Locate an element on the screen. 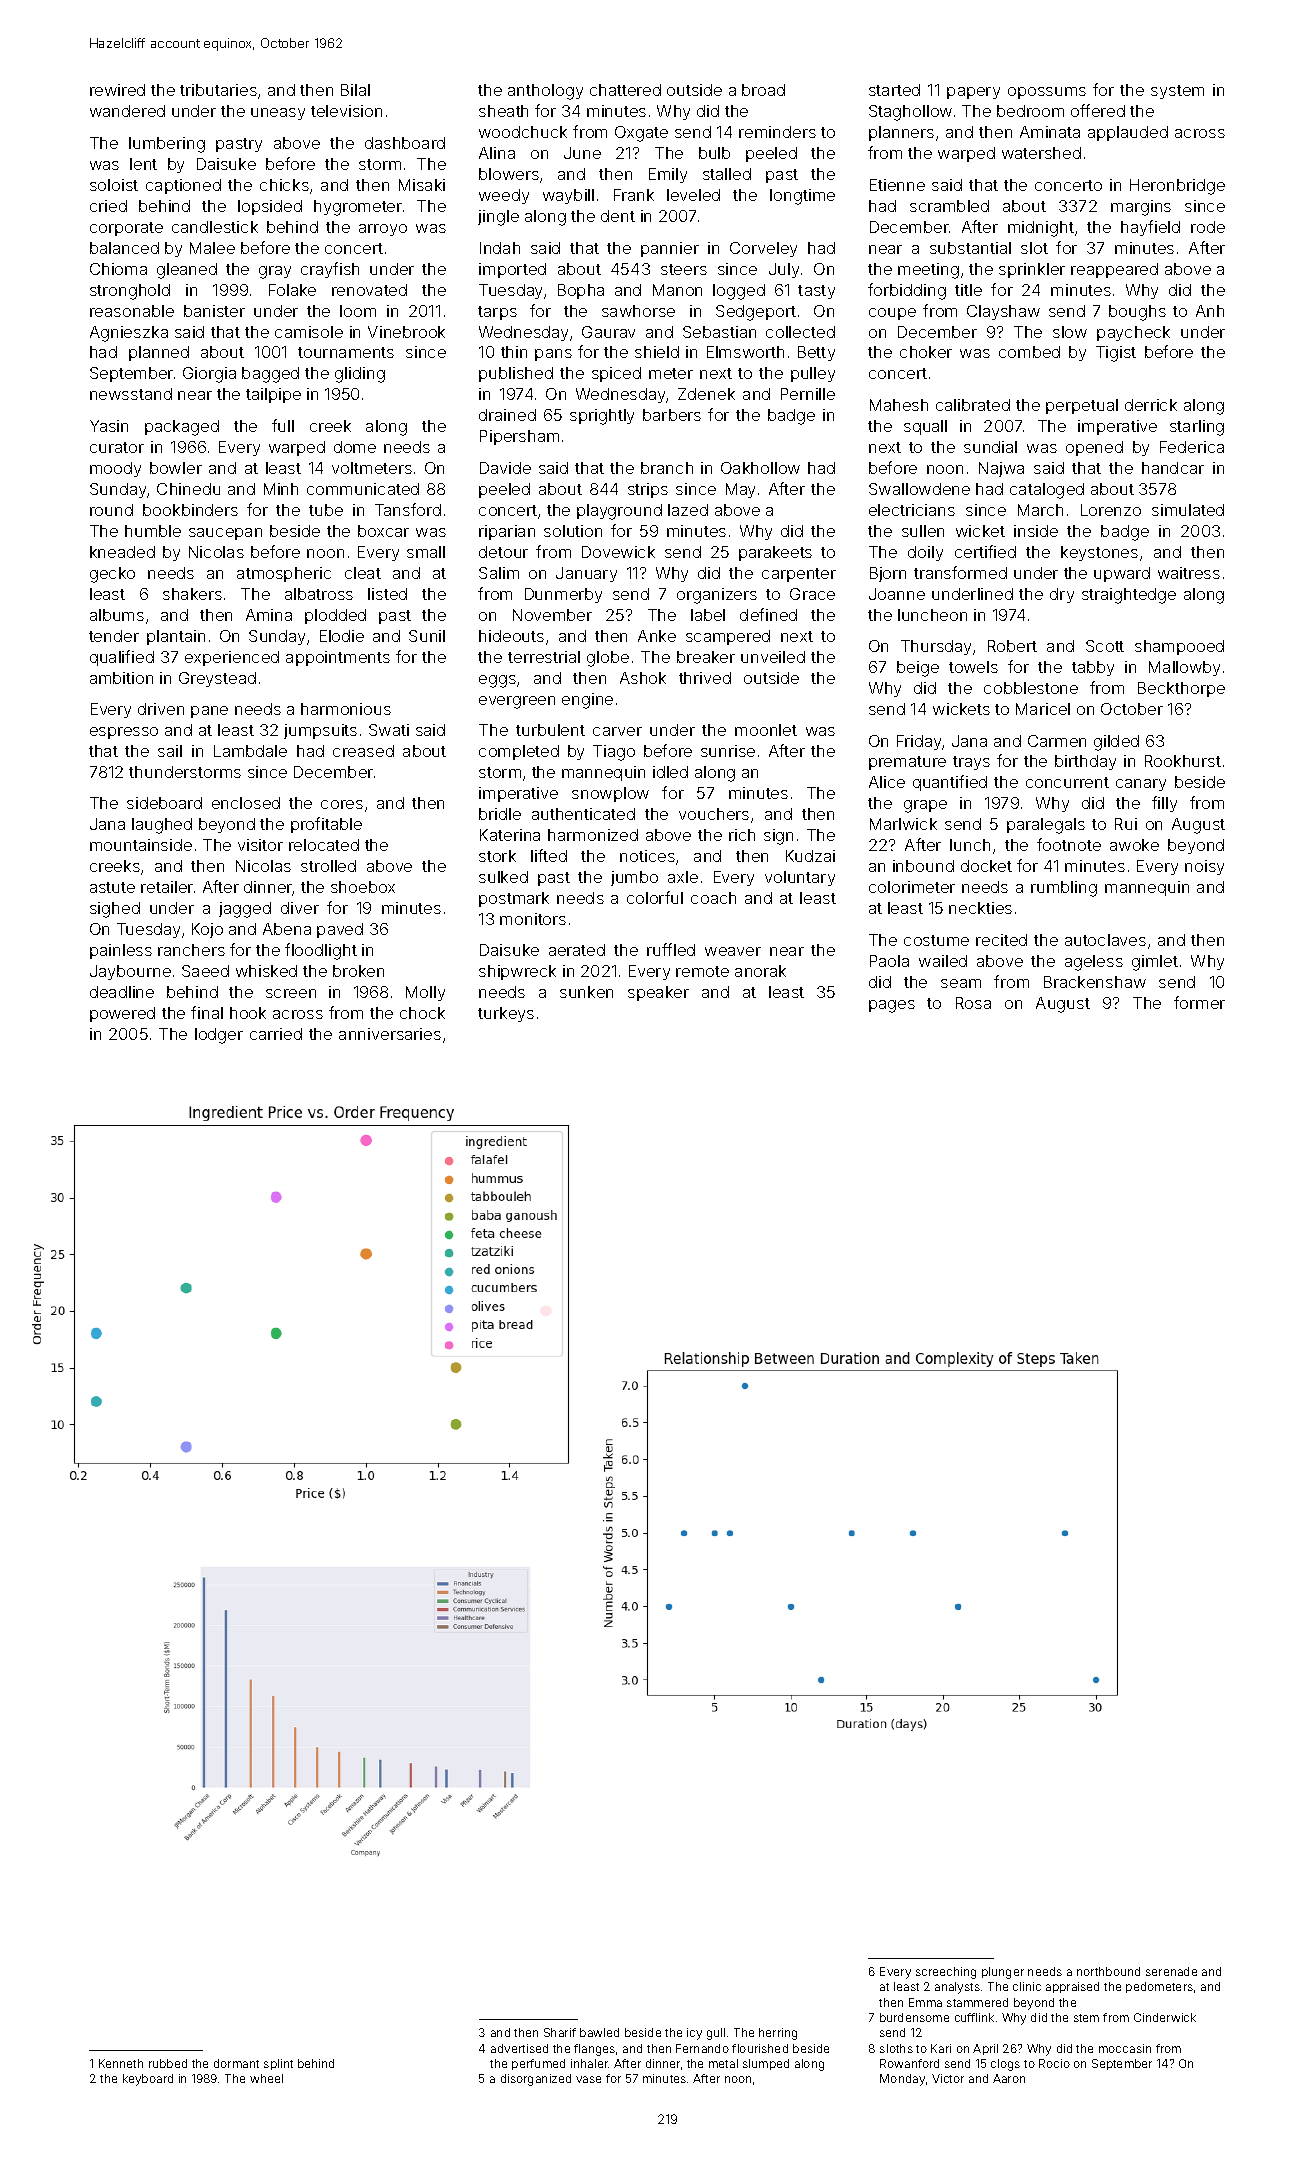 The width and height of the screenshot is (1315, 2165). Rosa is located at coordinates (973, 1003).
